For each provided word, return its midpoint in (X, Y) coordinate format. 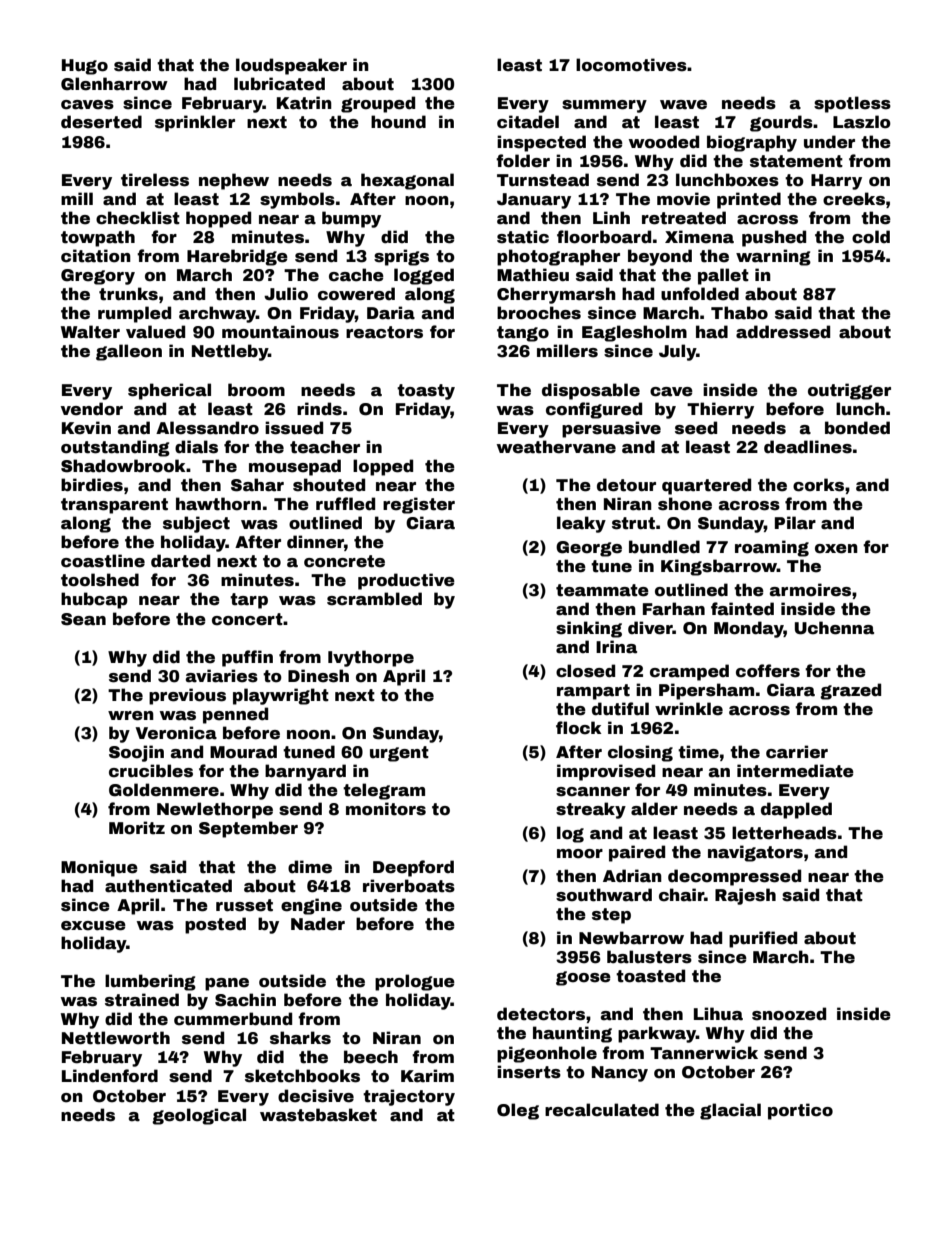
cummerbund (233, 1019)
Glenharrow (114, 84)
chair (681, 895)
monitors (386, 809)
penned (235, 715)
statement (796, 161)
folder (523, 161)
